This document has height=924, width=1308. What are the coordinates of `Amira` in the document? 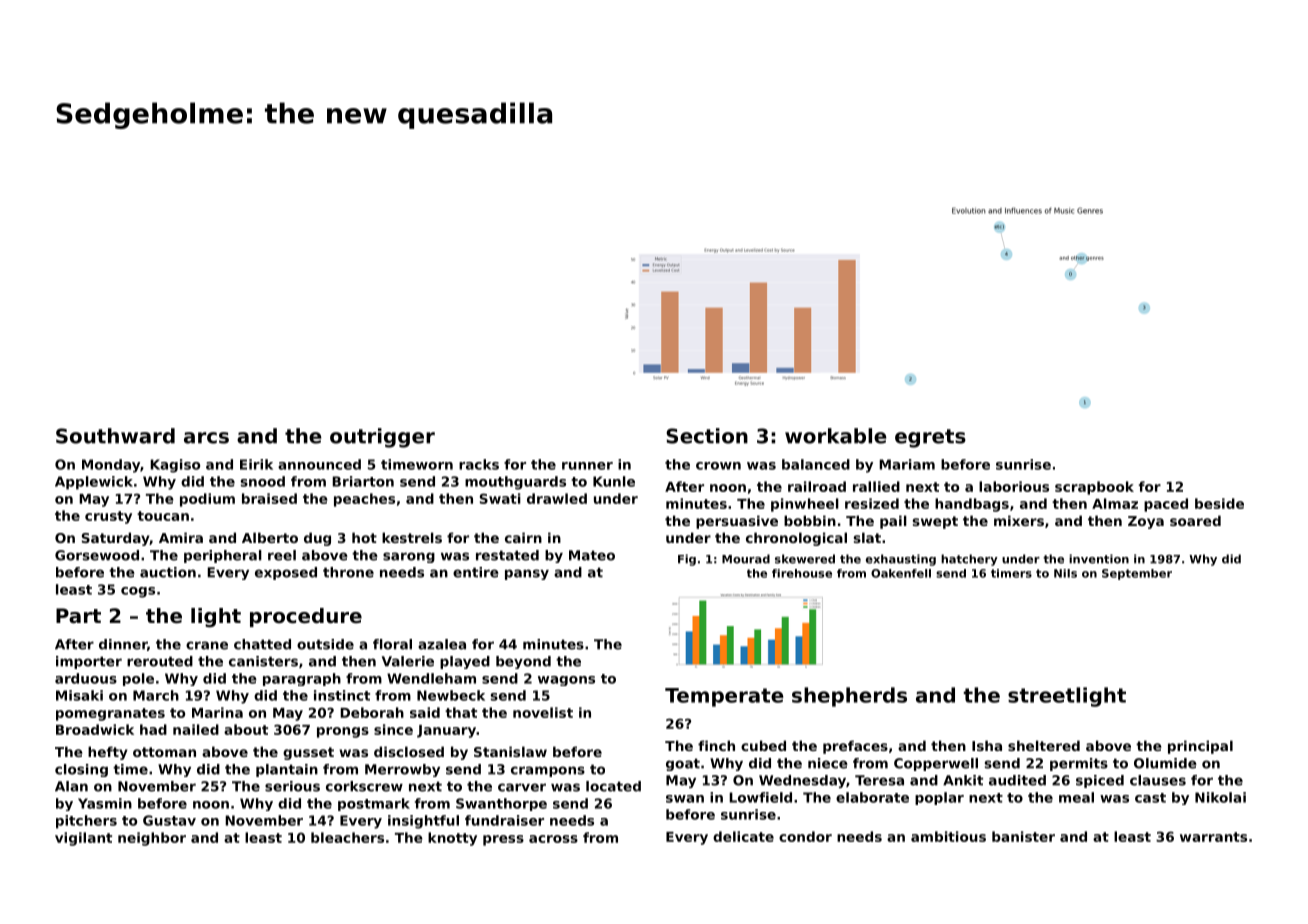 It's located at (181, 537).
